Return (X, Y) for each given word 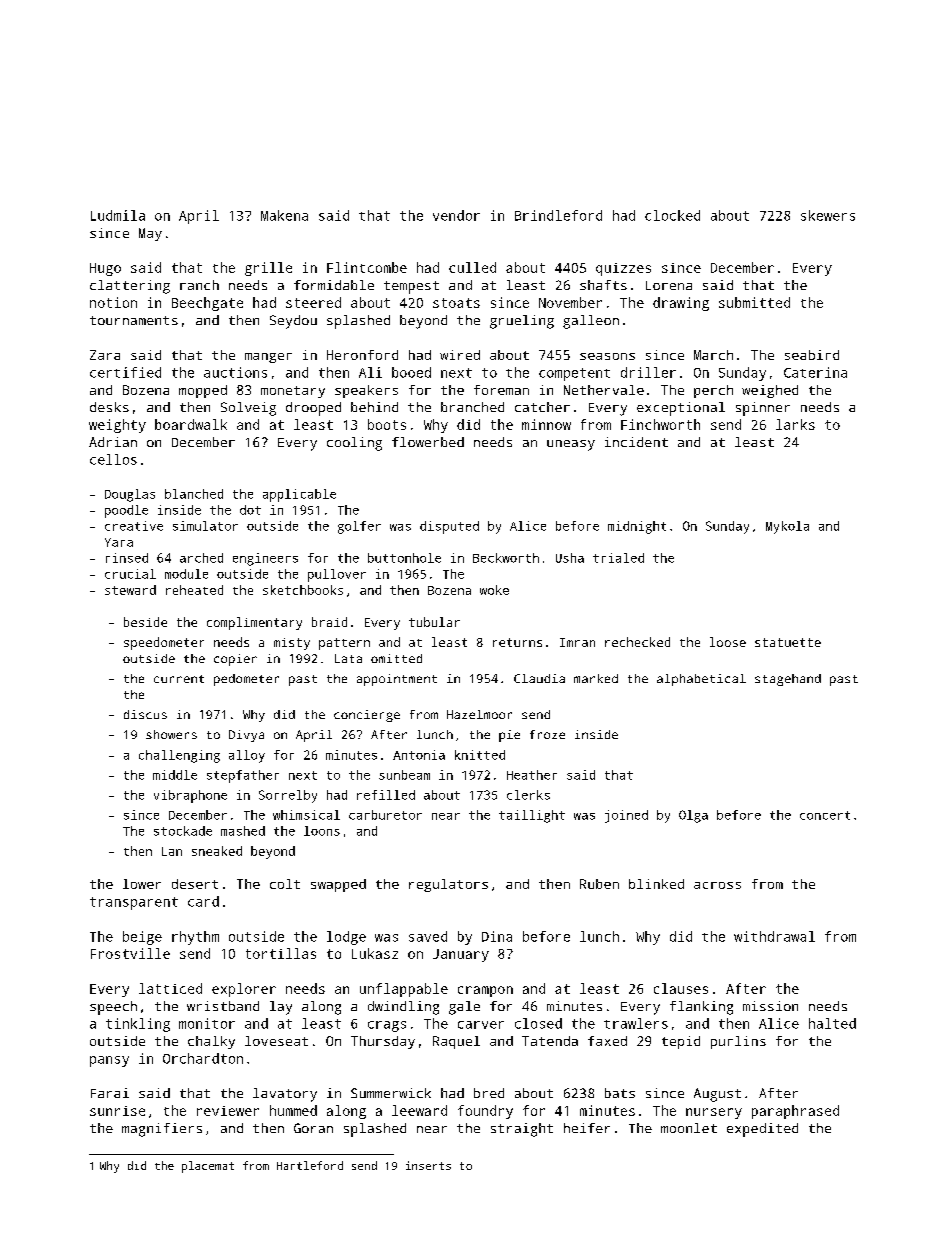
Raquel (456, 1042)
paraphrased (795, 1112)
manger (268, 358)
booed (411, 372)
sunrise (117, 1111)
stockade (183, 831)
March (713, 355)
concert (825, 815)
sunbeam (404, 775)
